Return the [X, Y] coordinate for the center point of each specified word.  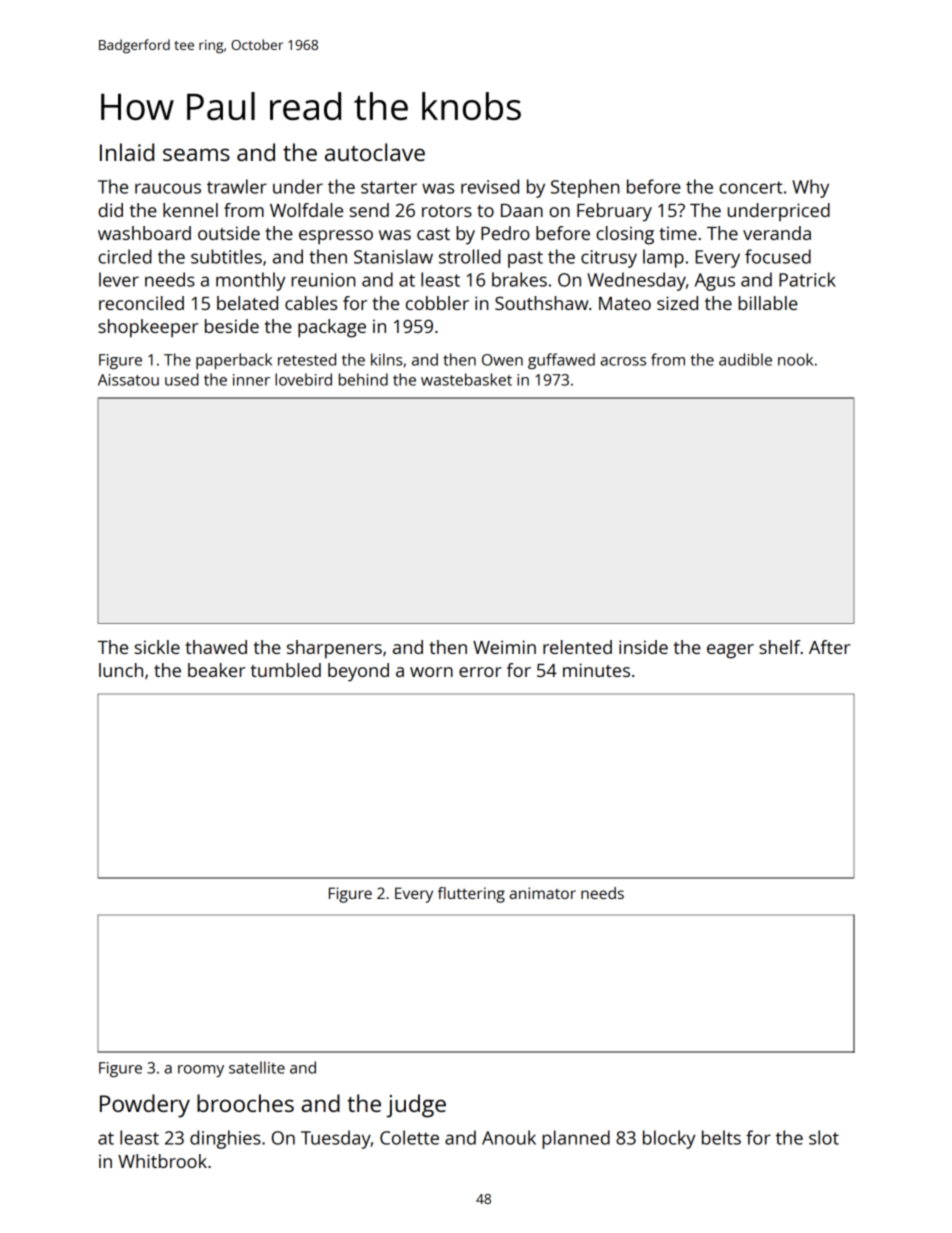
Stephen [585, 188]
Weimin [504, 647]
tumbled [286, 670]
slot [824, 1137]
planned [576, 1139]
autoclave [375, 152]
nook [795, 359]
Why [810, 188]
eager [730, 651]
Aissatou [128, 380]
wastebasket [466, 379]
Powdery [145, 1106]
